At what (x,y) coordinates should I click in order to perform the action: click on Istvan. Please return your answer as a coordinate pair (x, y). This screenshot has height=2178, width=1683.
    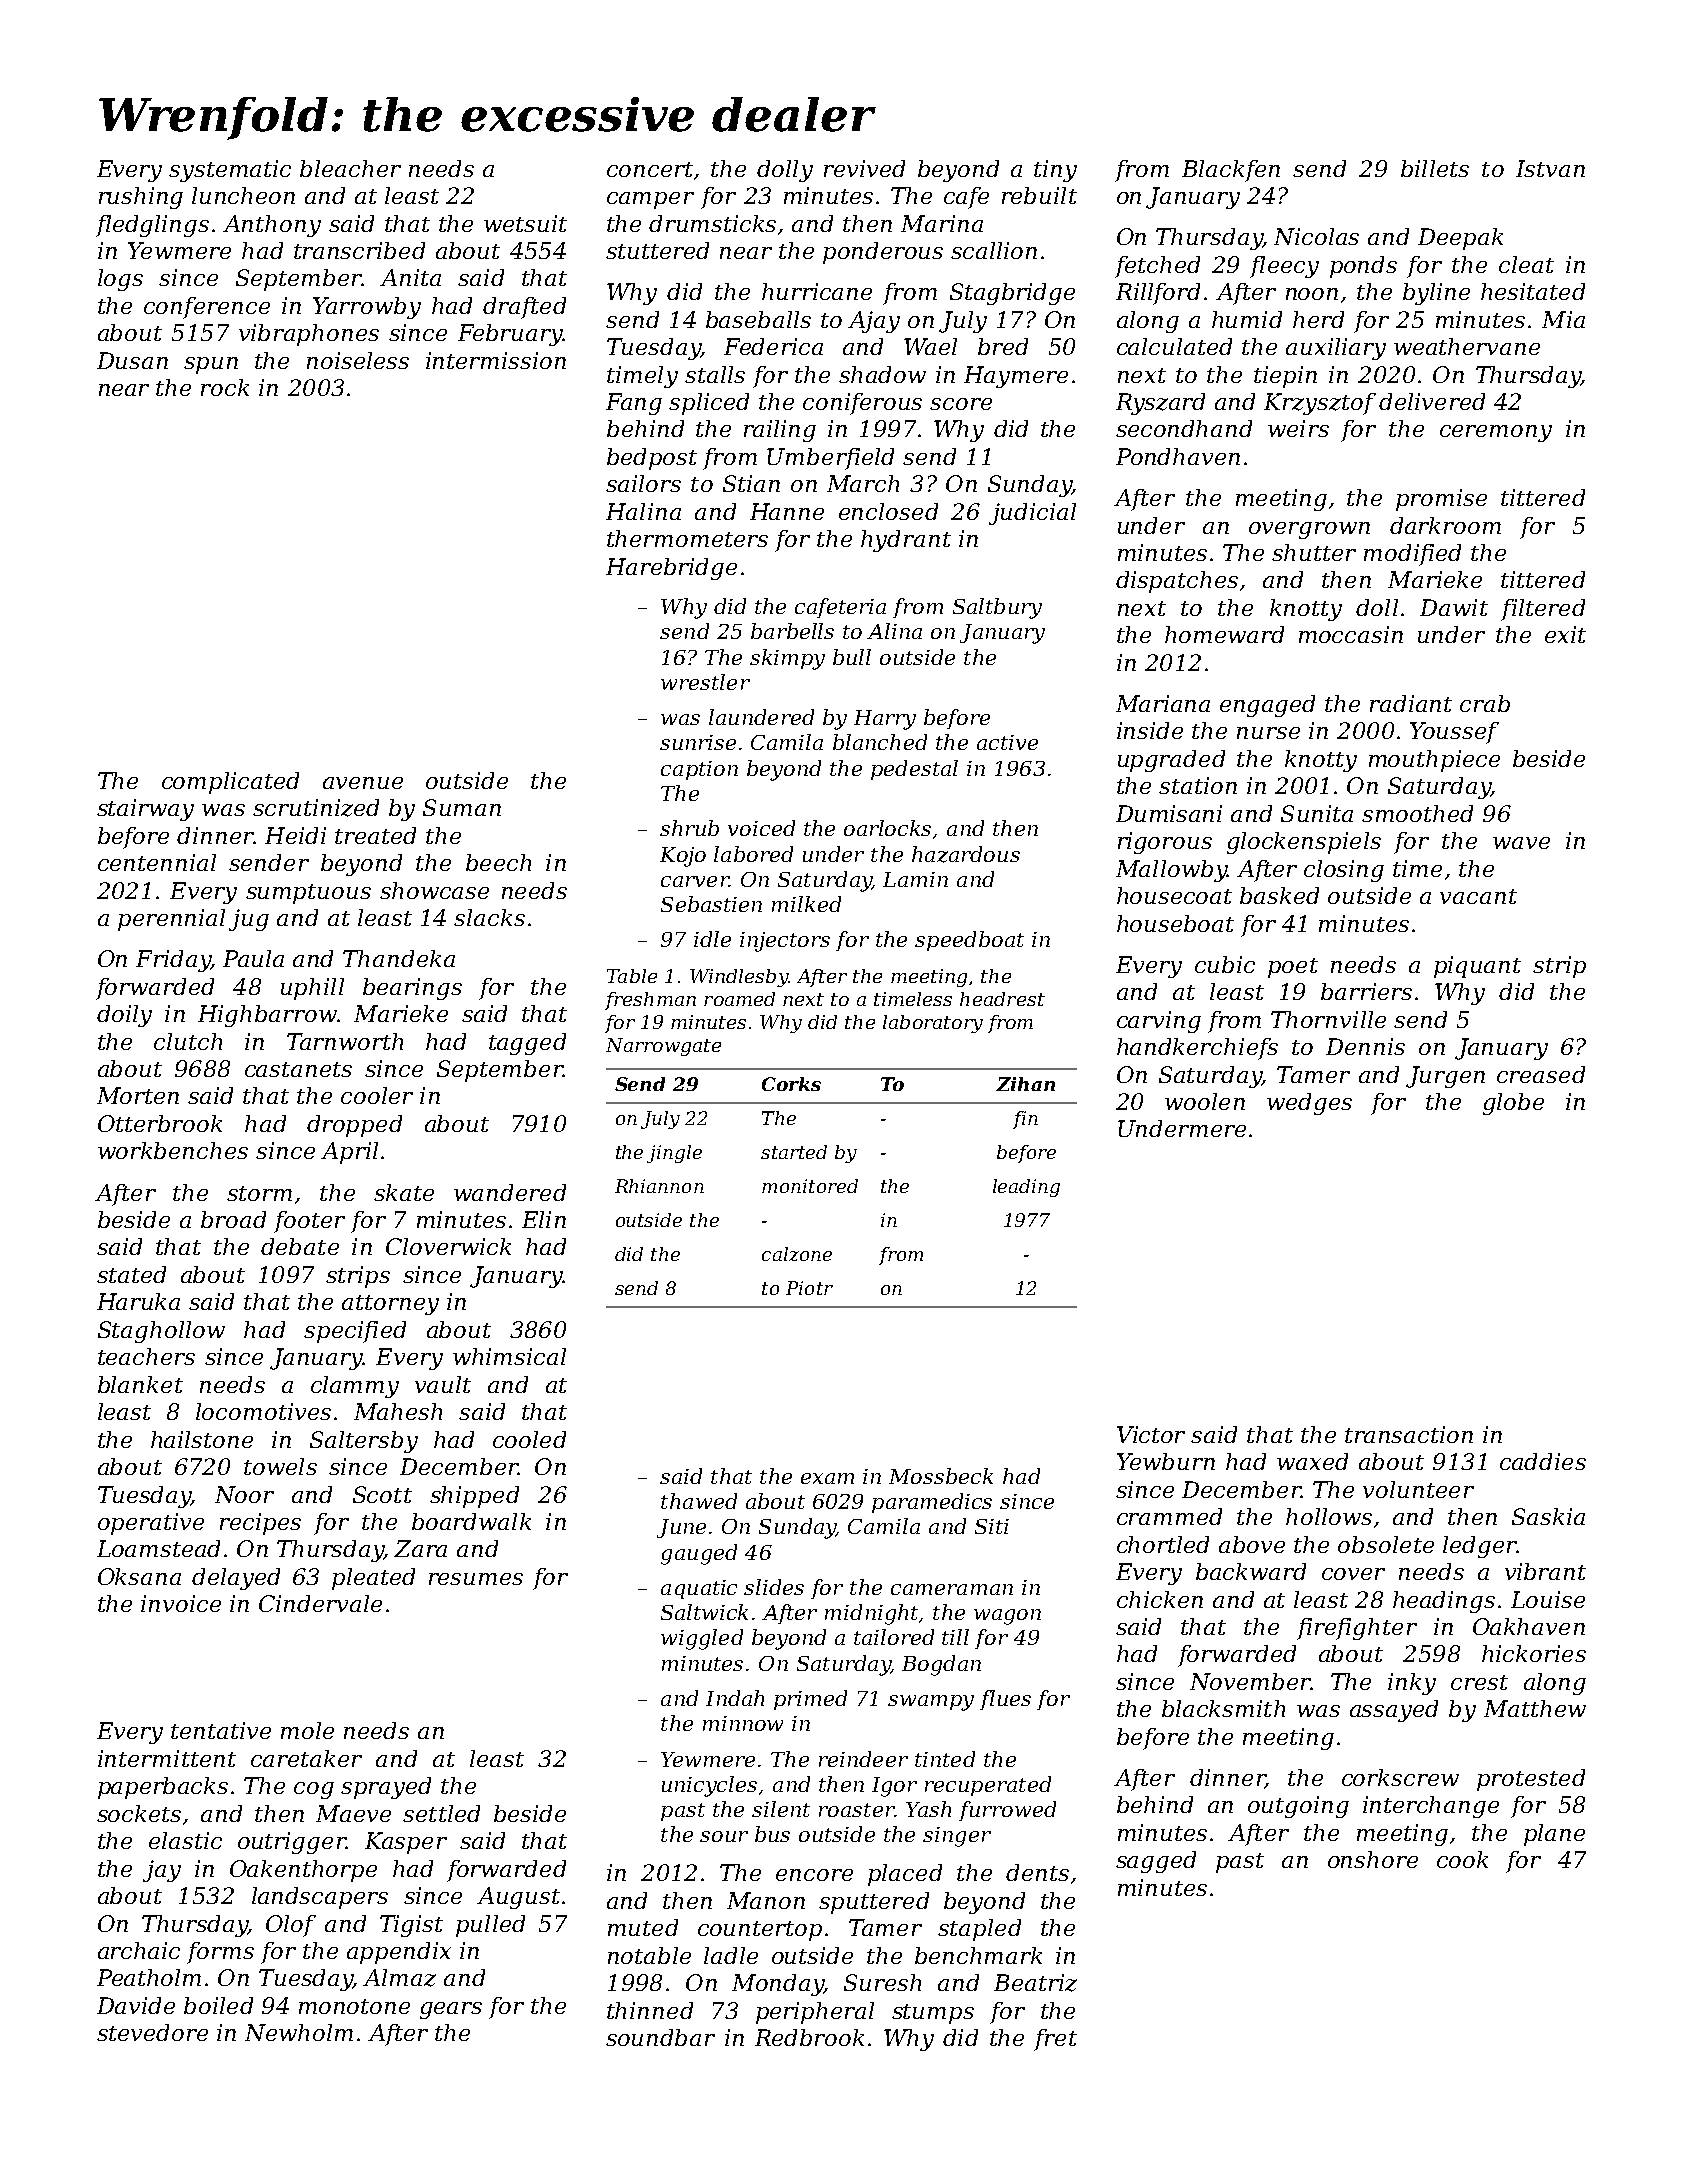
    Looking at the image, I should click on (1550, 168).
